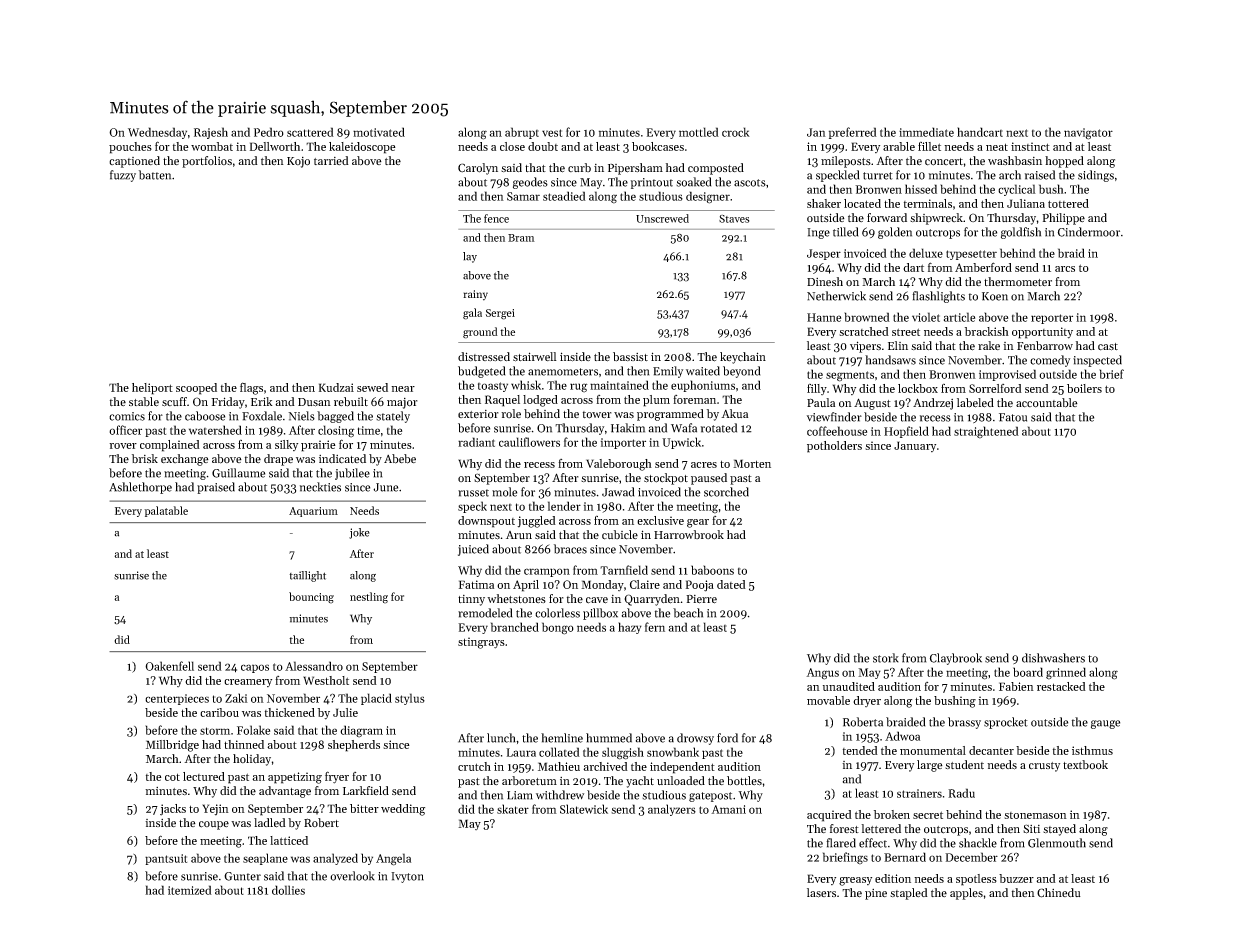 The width and height of the screenshot is (1233, 952). What do you see at coordinates (1053, 658) in the screenshot?
I see `dishwashers` at bounding box center [1053, 658].
